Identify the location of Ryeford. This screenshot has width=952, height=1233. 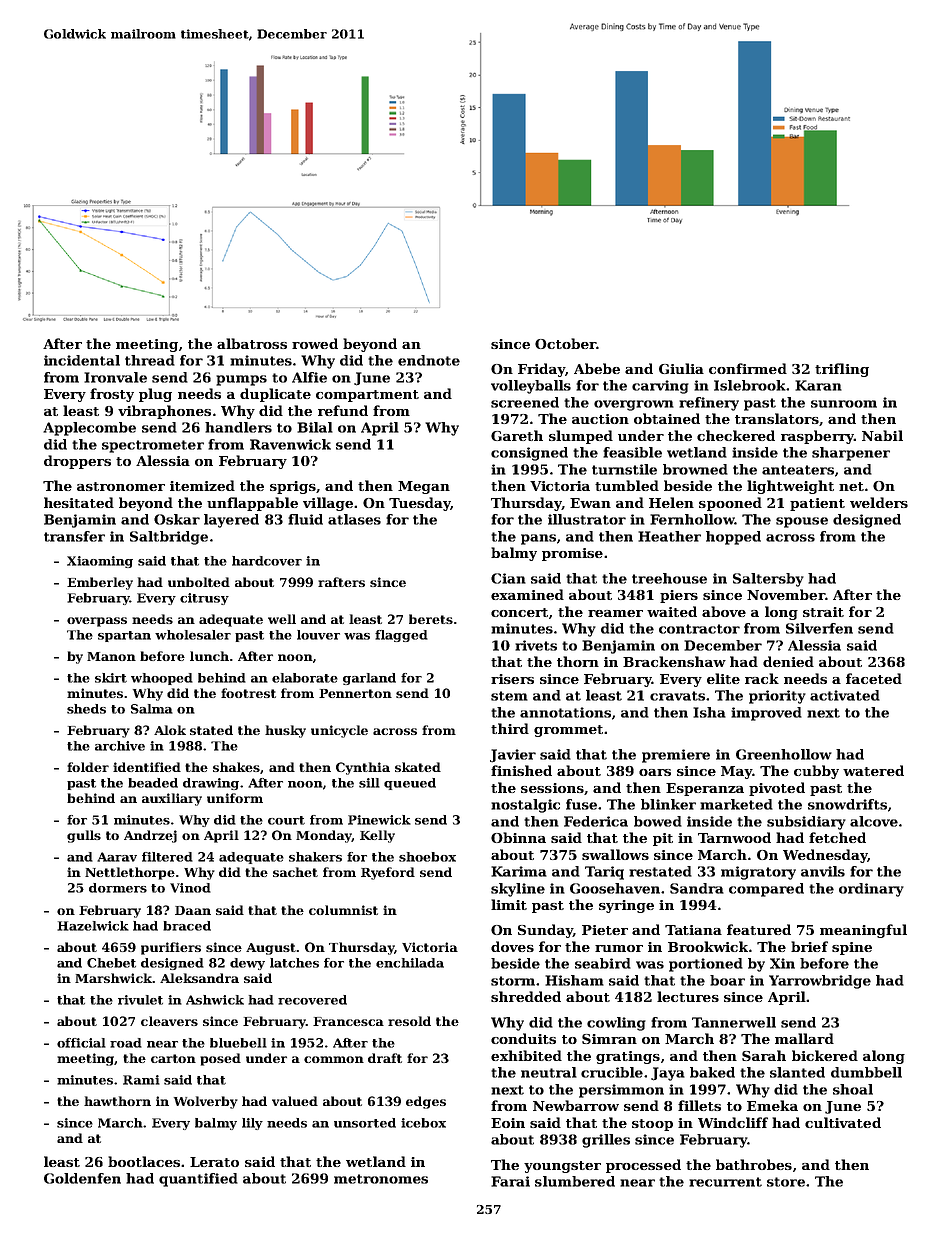
(388, 873).
